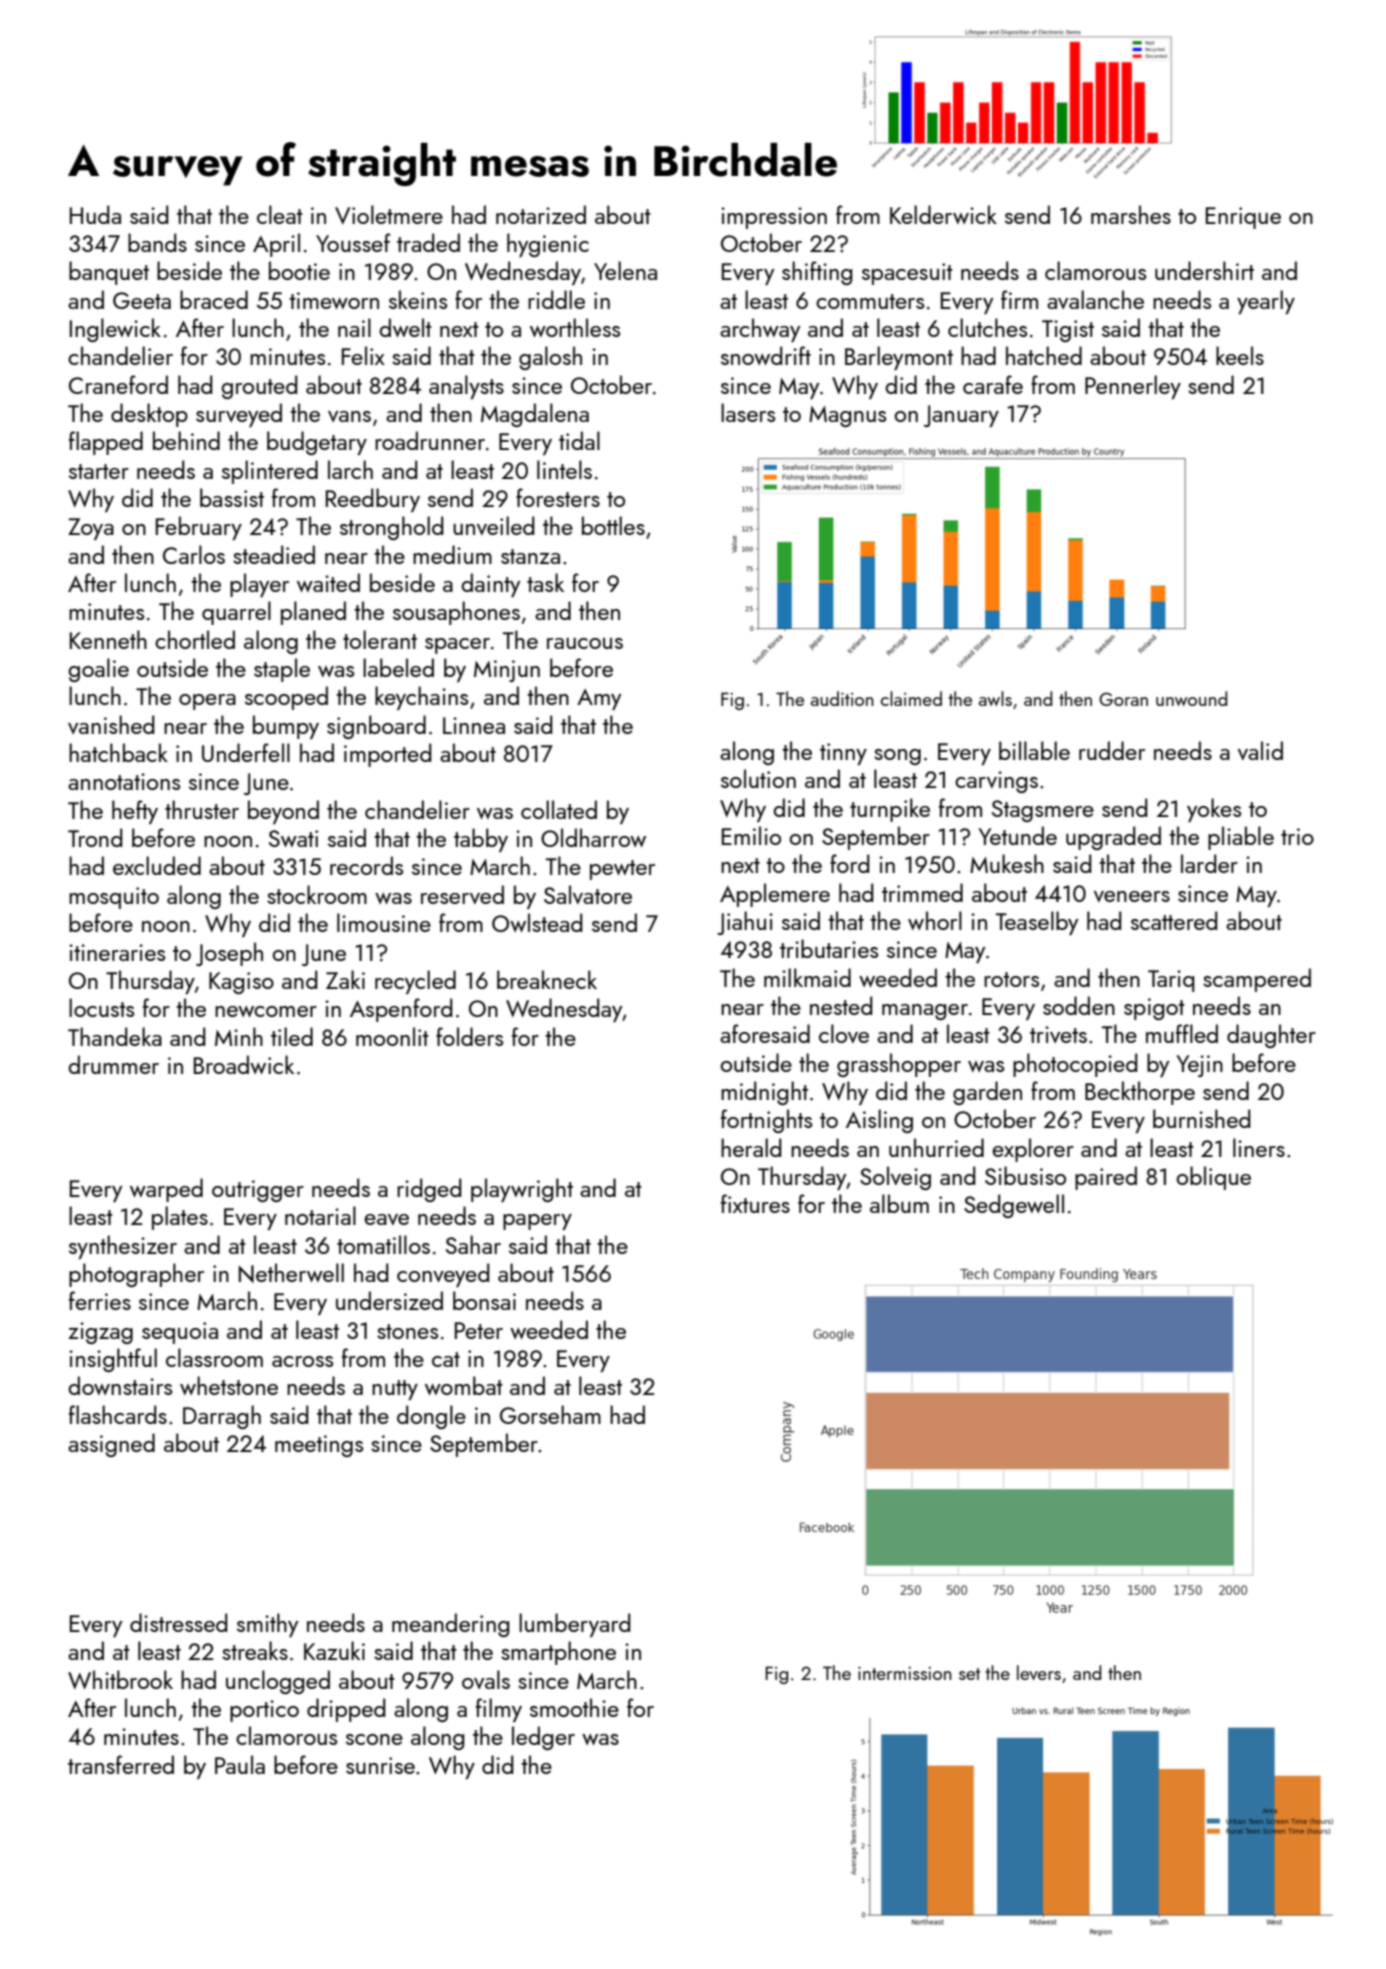 This screenshot has height=1969, width=1386. I want to click on hatched, so click(1044, 355).
